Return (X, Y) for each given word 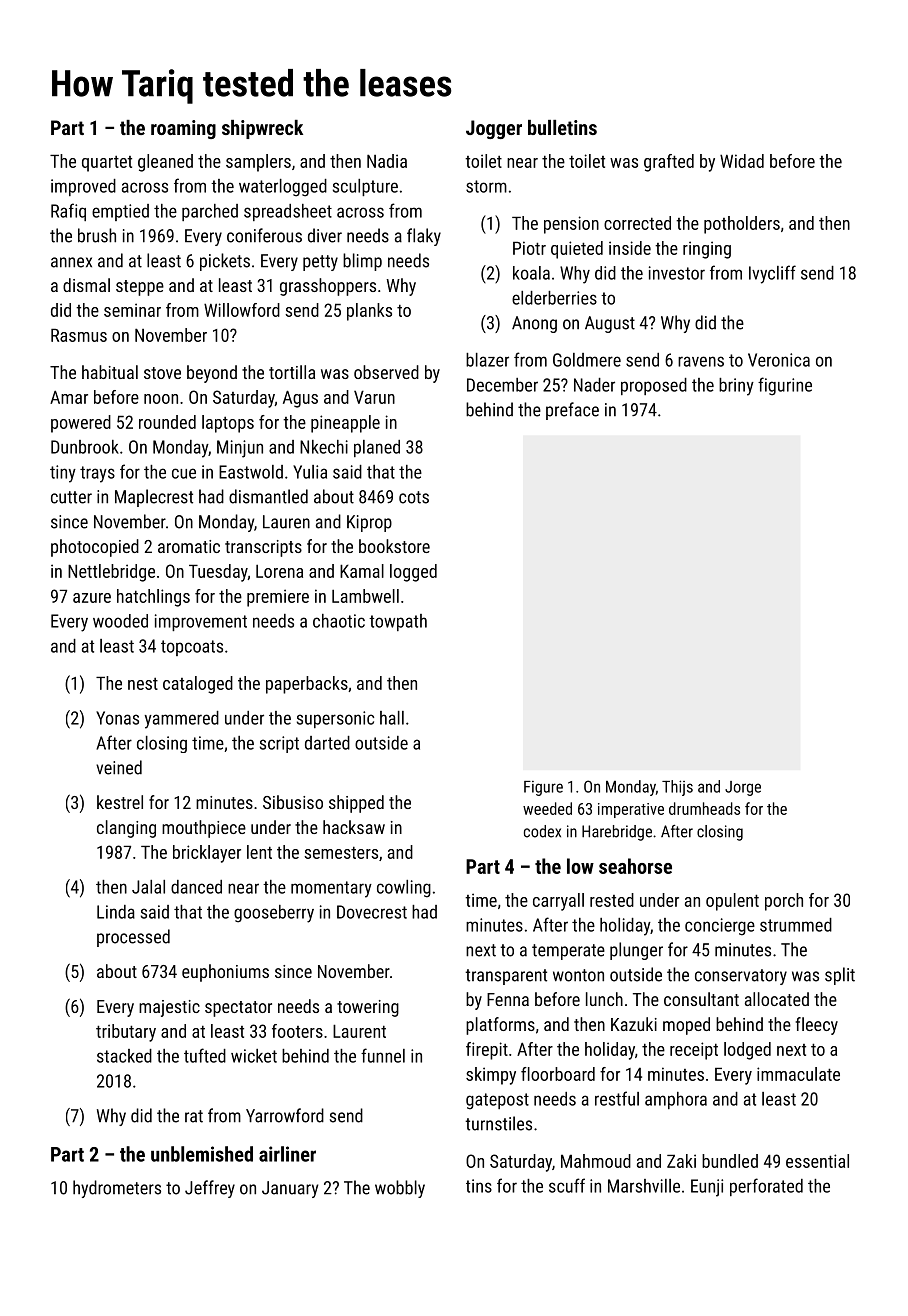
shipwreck (262, 129)
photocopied (95, 548)
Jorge (743, 788)
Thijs (677, 788)
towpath (398, 622)
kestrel (120, 802)
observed (386, 372)
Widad (742, 161)
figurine (785, 386)
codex (542, 831)
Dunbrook (85, 447)
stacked (124, 1056)
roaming (183, 129)
